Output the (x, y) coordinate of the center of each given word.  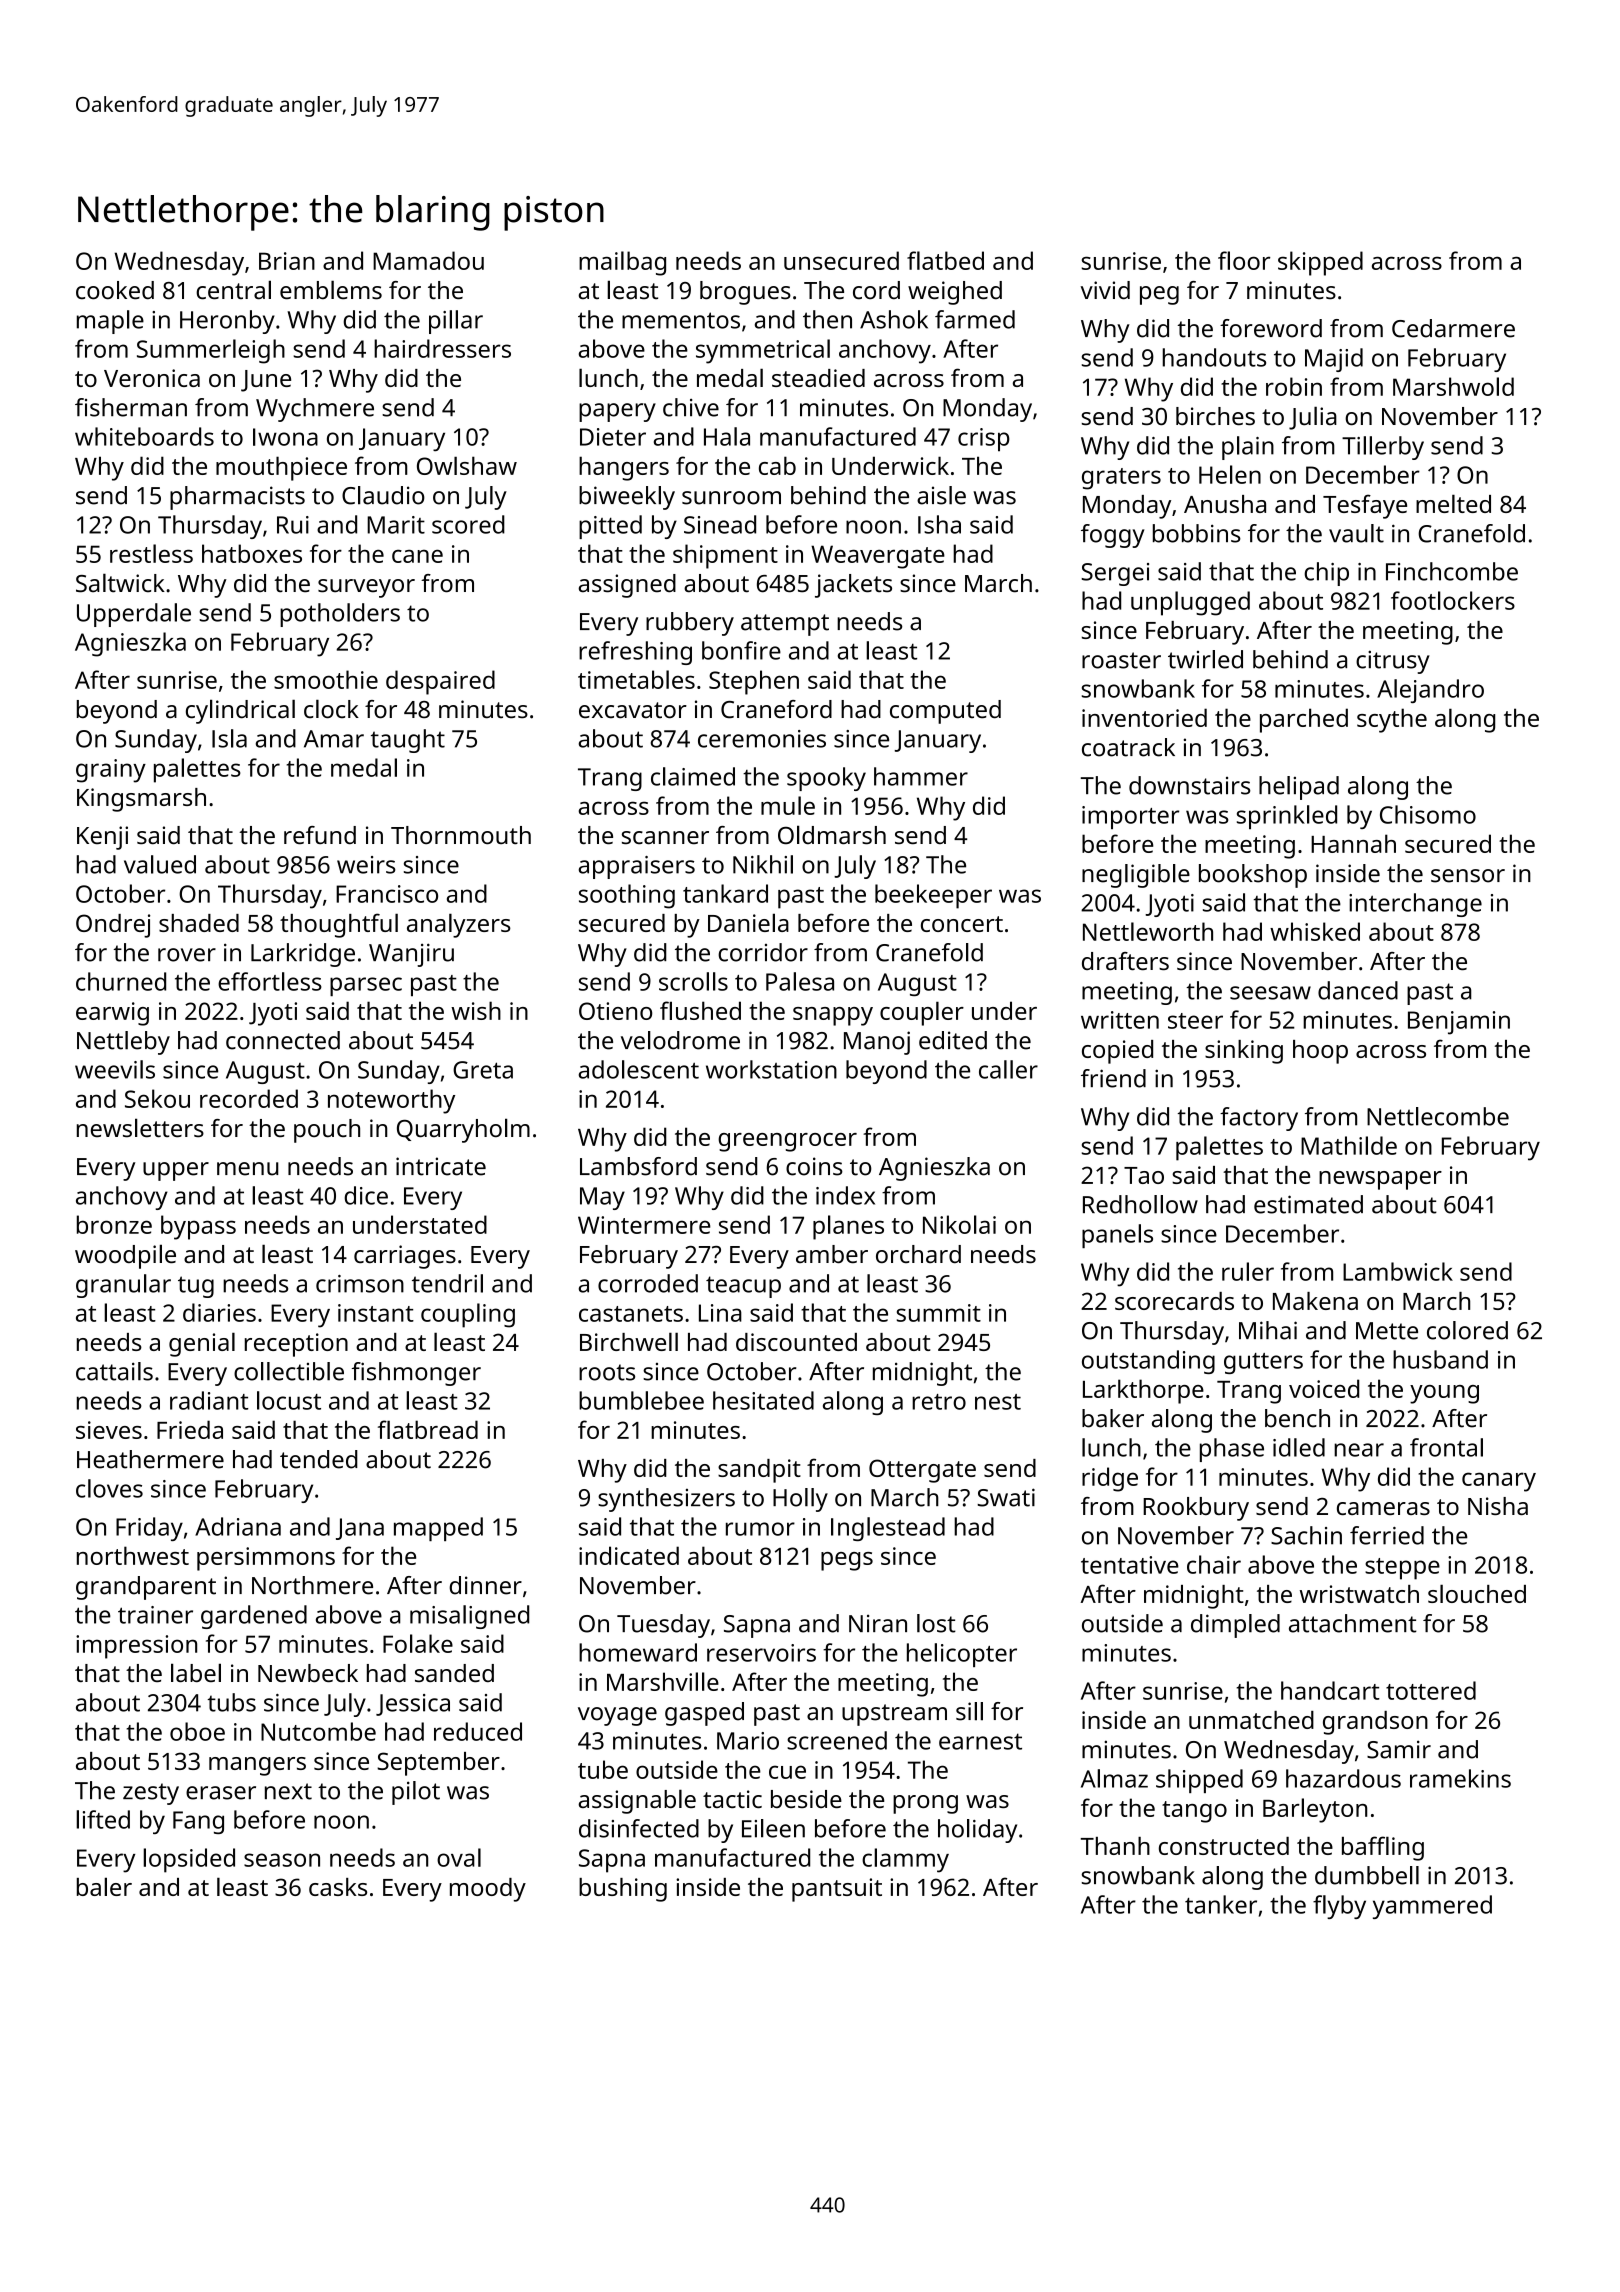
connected (283, 1040)
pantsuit (837, 1890)
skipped (1320, 263)
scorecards (1174, 1301)
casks (338, 1887)
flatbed (945, 260)
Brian (287, 261)
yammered (1432, 1907)
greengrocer (787, 1142)
